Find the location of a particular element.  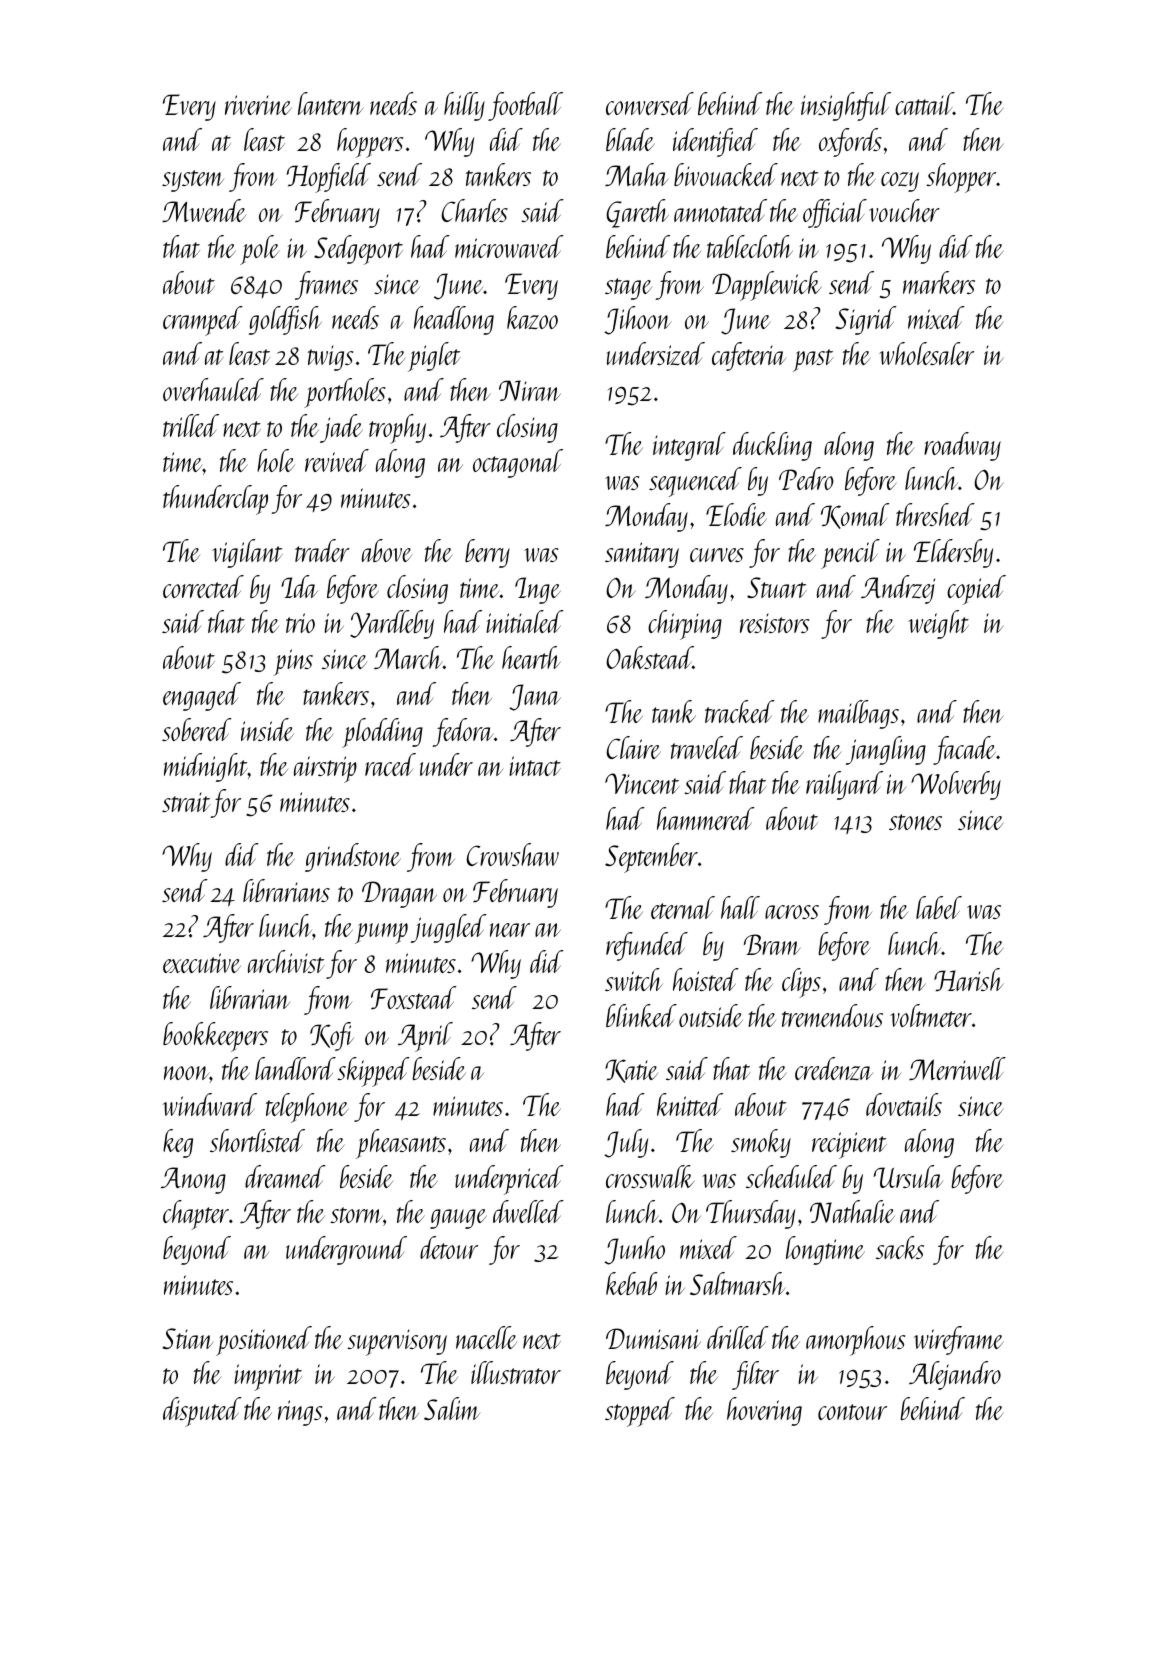

mailbags is located at coordinates (858, 714).
